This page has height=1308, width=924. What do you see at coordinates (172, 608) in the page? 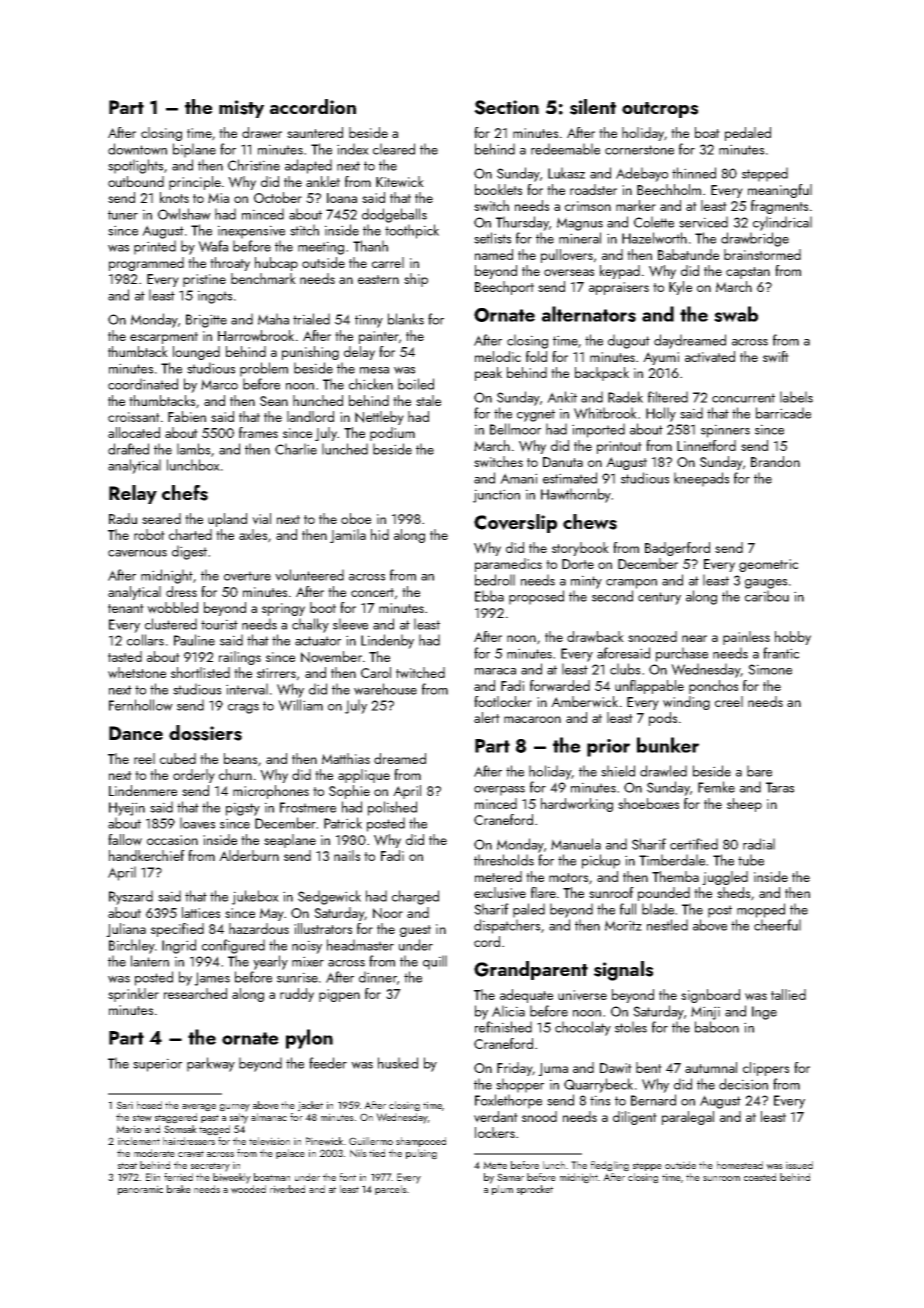
I see `wobbled` at bounding box center [172, 608].
